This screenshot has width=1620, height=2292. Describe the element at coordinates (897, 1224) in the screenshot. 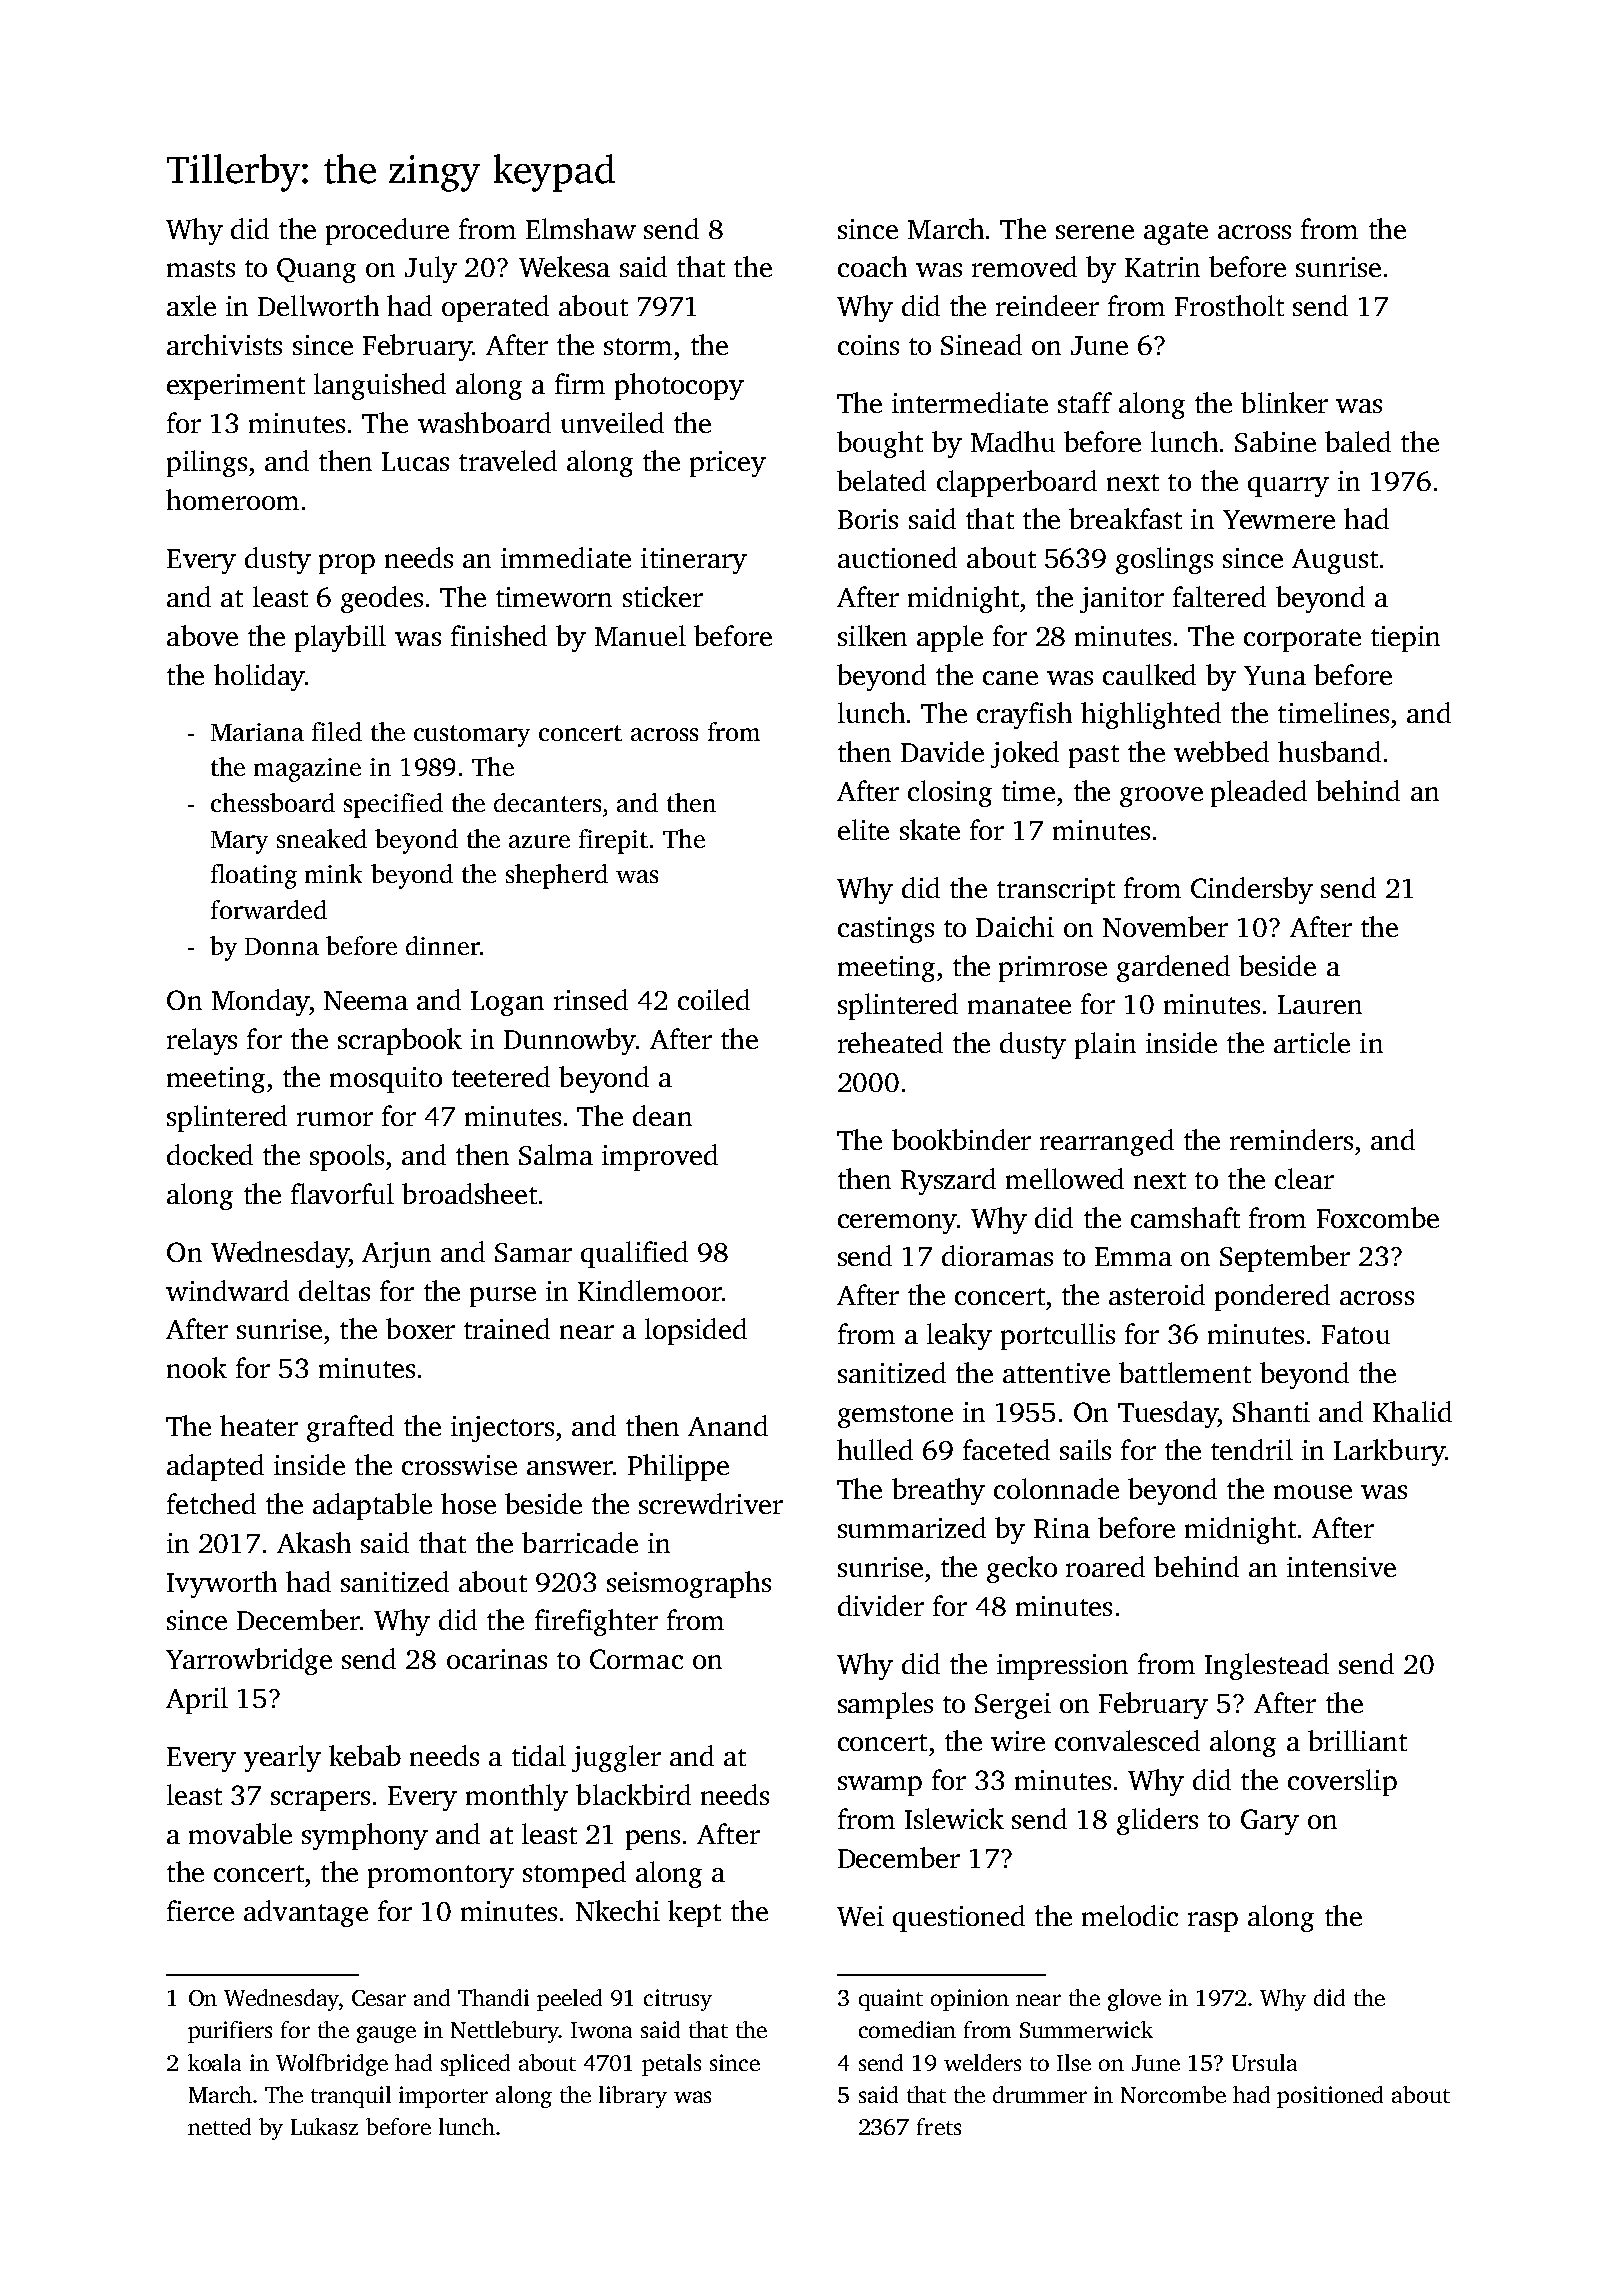

I see `ceremony` at that location.
